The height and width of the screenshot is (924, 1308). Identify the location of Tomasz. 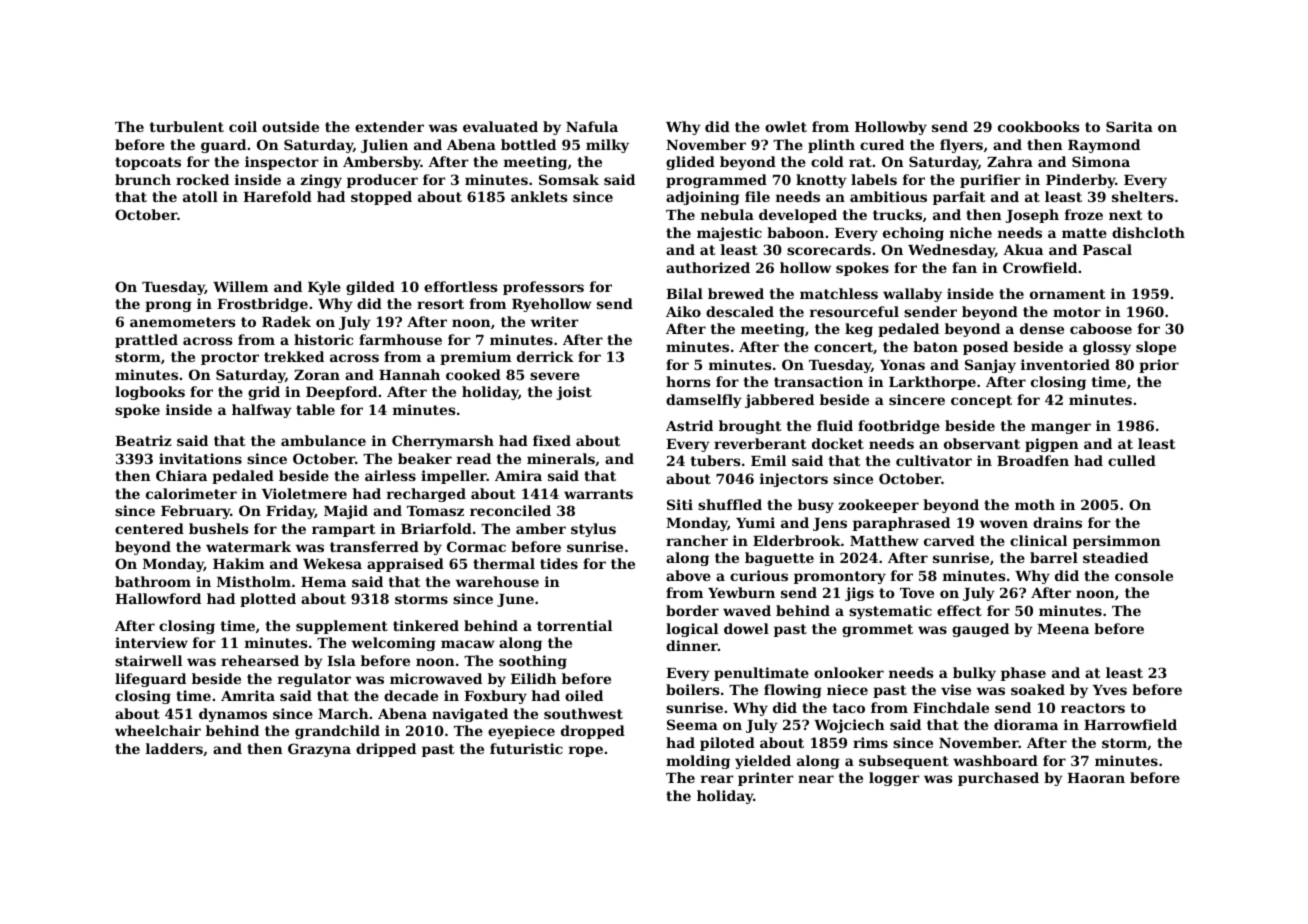
(435, 511).
